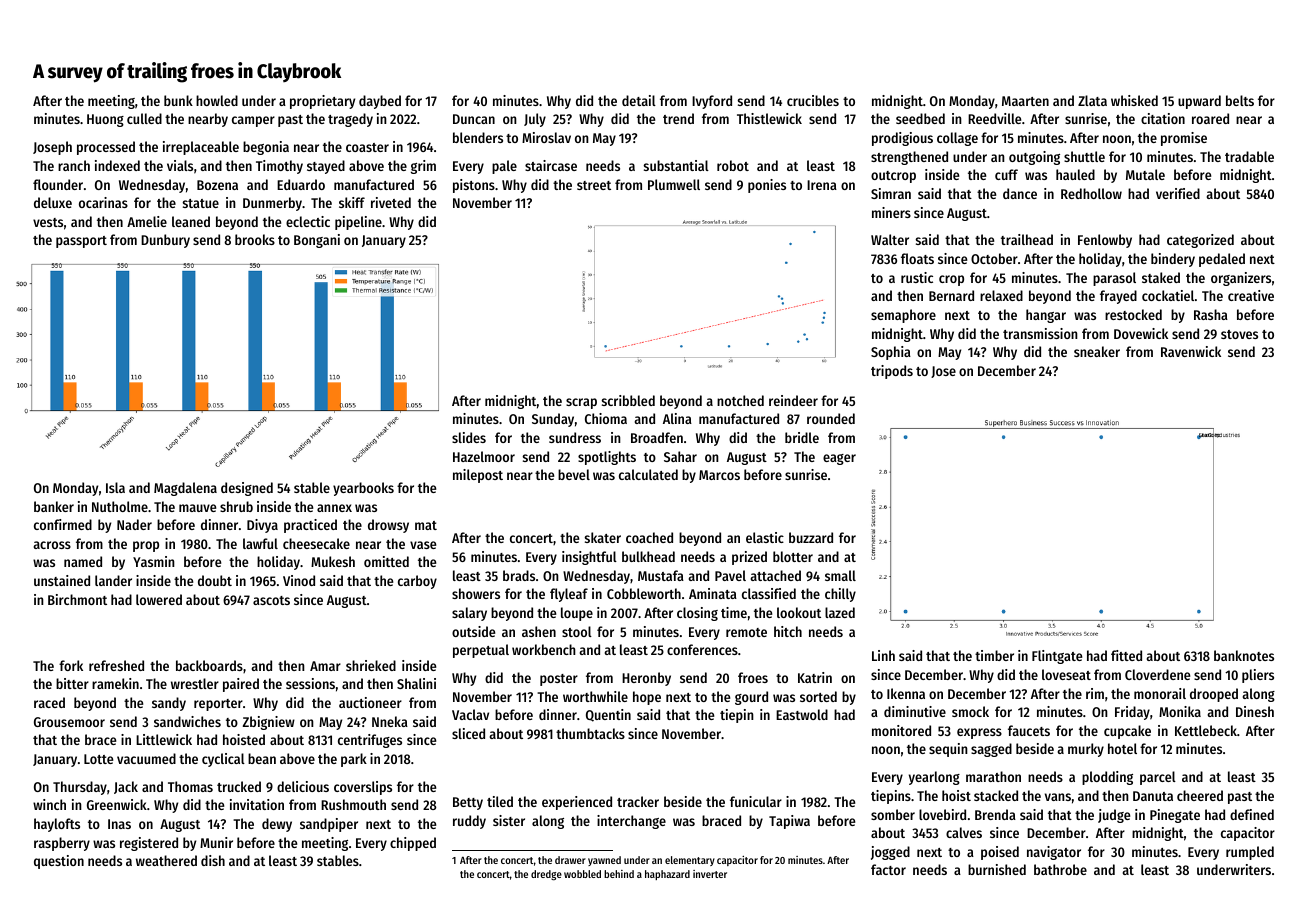 The width and height of the screenshot is (1308, 924). What do you see at coordinates (676, 165) in the screenshot?
I see `substantial` at bounding box center [676, 165].
